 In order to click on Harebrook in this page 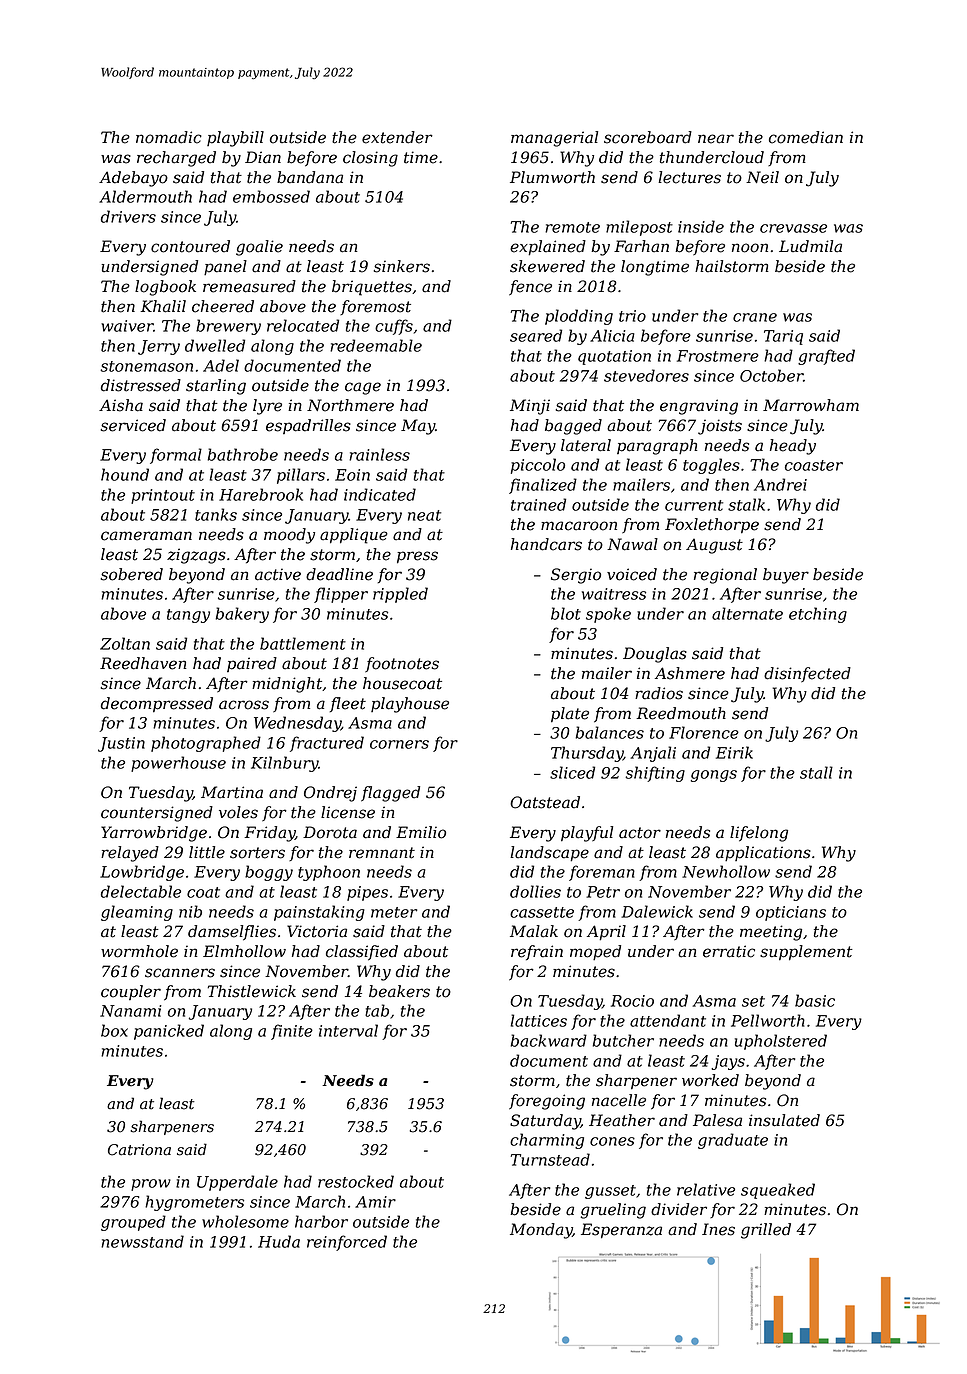, I will do `click(261, 494)`.
